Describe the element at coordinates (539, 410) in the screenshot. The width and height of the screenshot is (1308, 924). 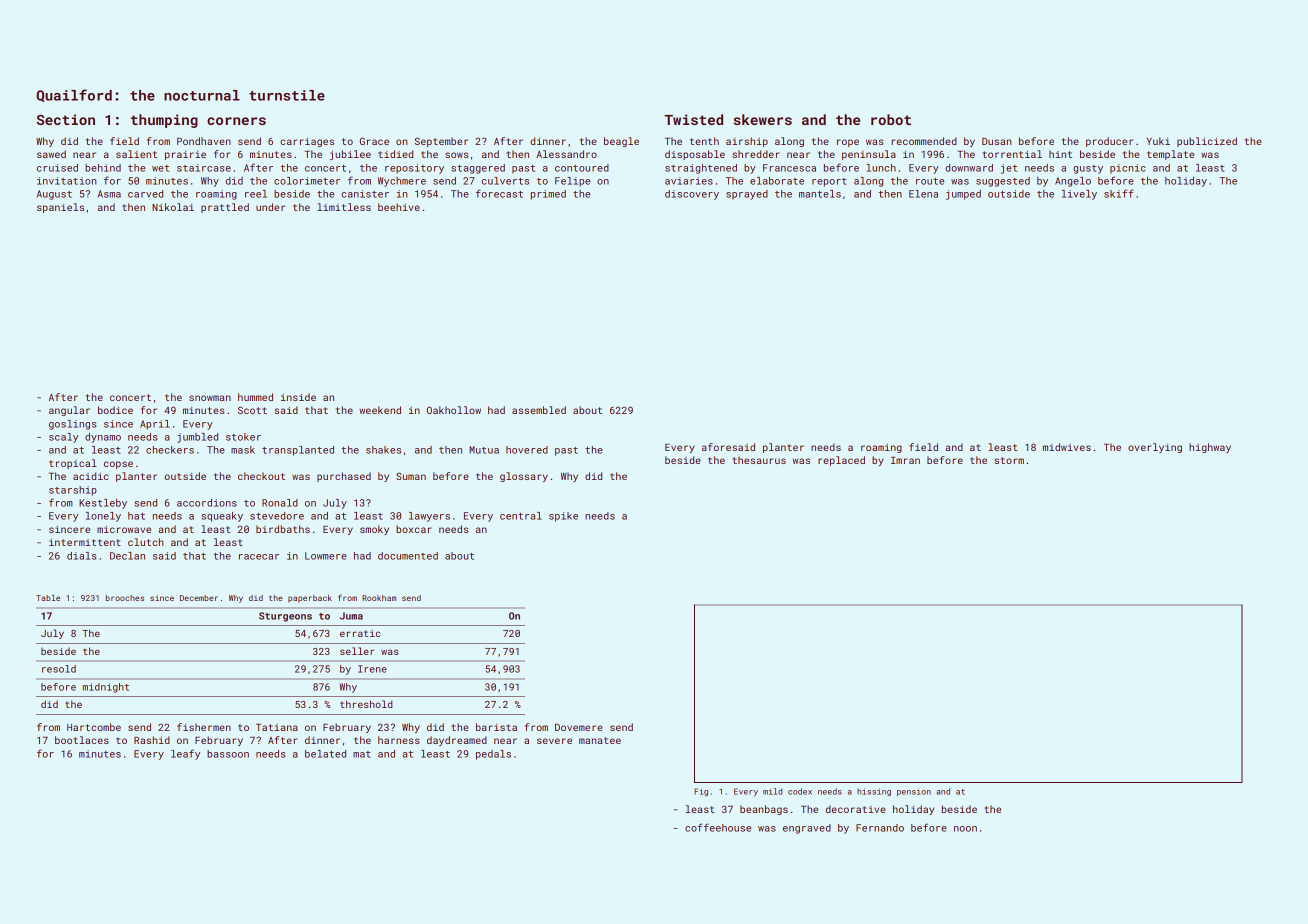
I see `assembled` at that location.
